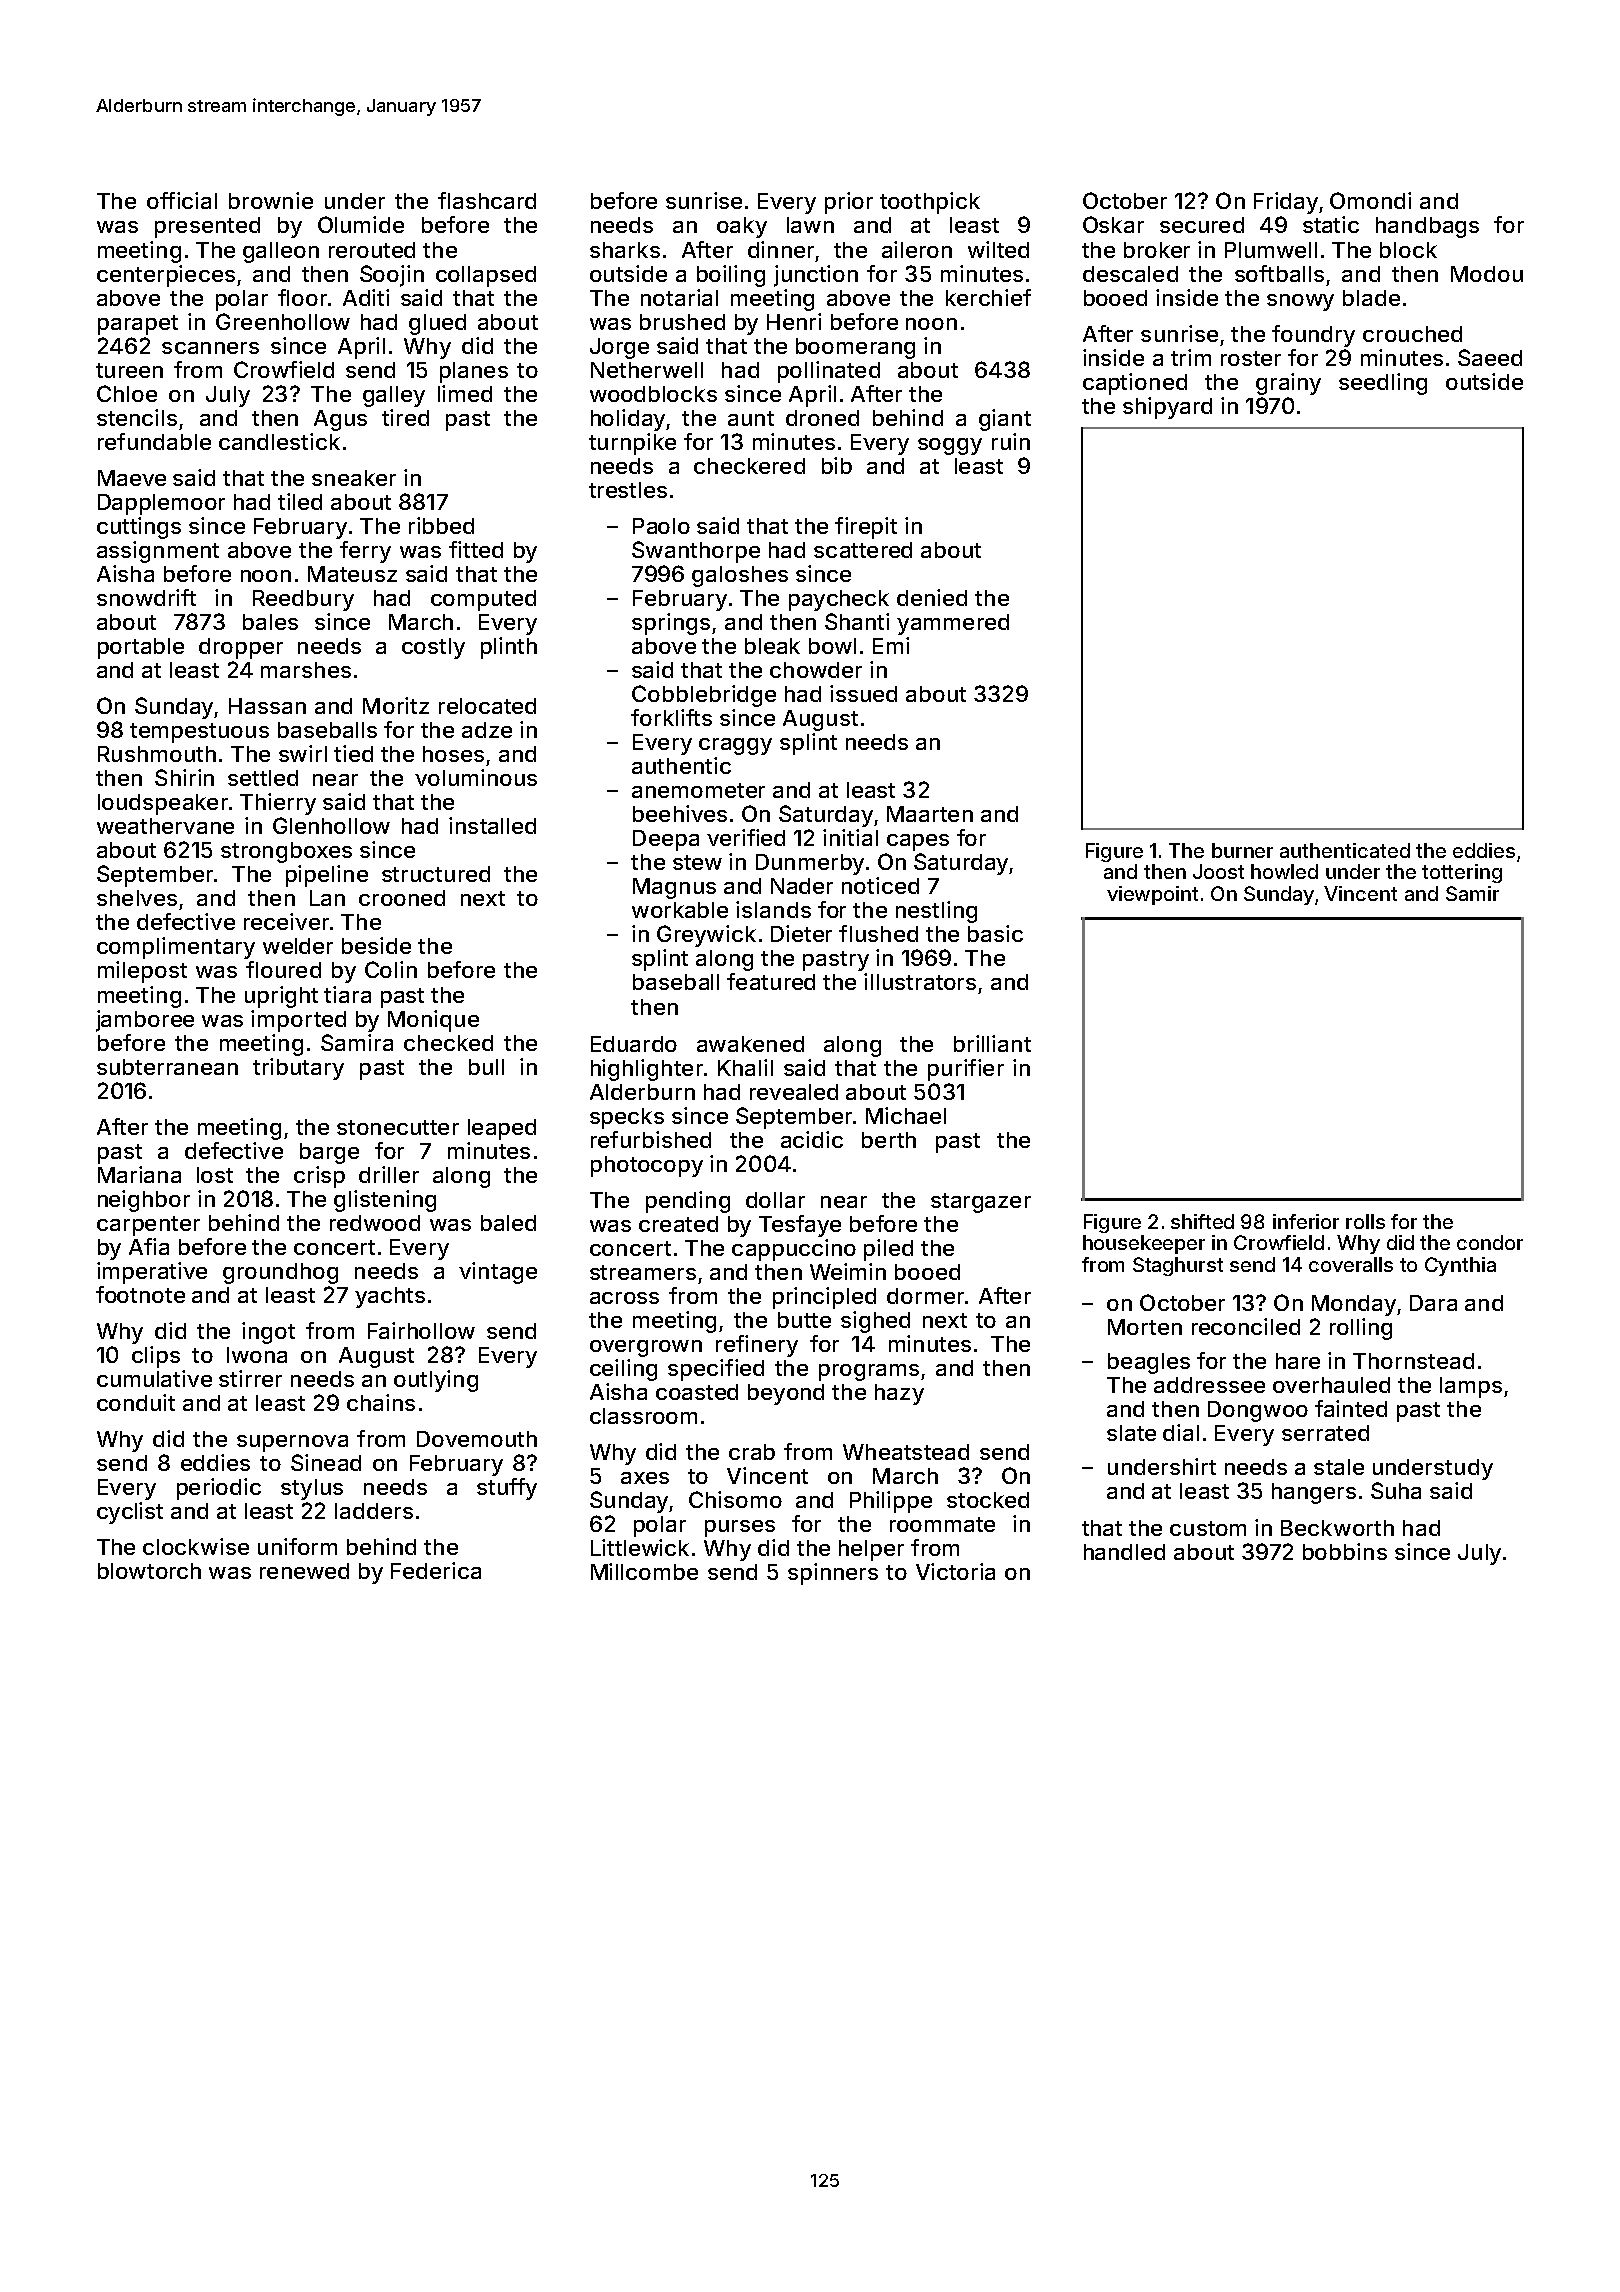 The width and height of the screenshot is (1620, 2292). I want to click on shelves, so click(137, 898).
